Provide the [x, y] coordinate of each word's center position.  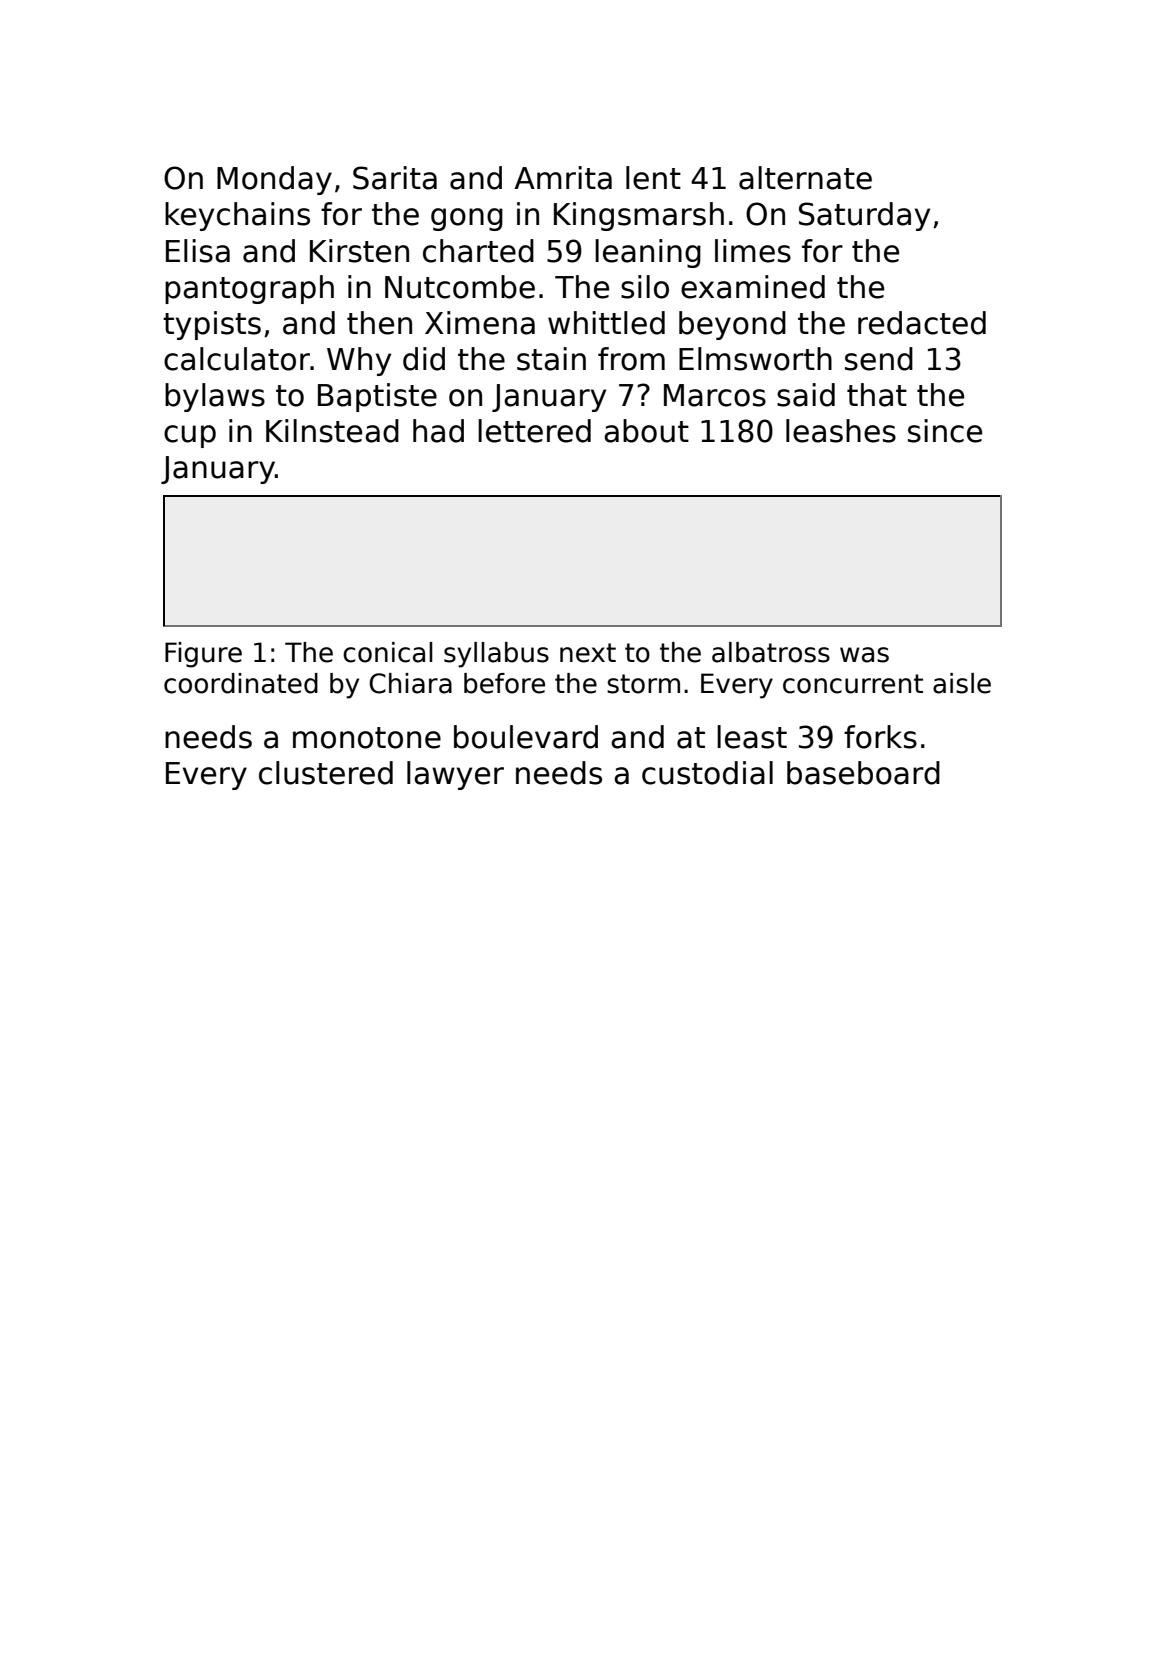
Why [359, 361]
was [864, 655]
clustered [326, 773]
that [877, 395]
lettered [534, 431]
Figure [203, 655]
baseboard [863, 773]
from [631, 359]
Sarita [395, 178]
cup [190, 436]
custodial [707, 773]
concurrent [853, 684]
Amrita [563, 178]
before [504, 683]
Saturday [864, 216]
